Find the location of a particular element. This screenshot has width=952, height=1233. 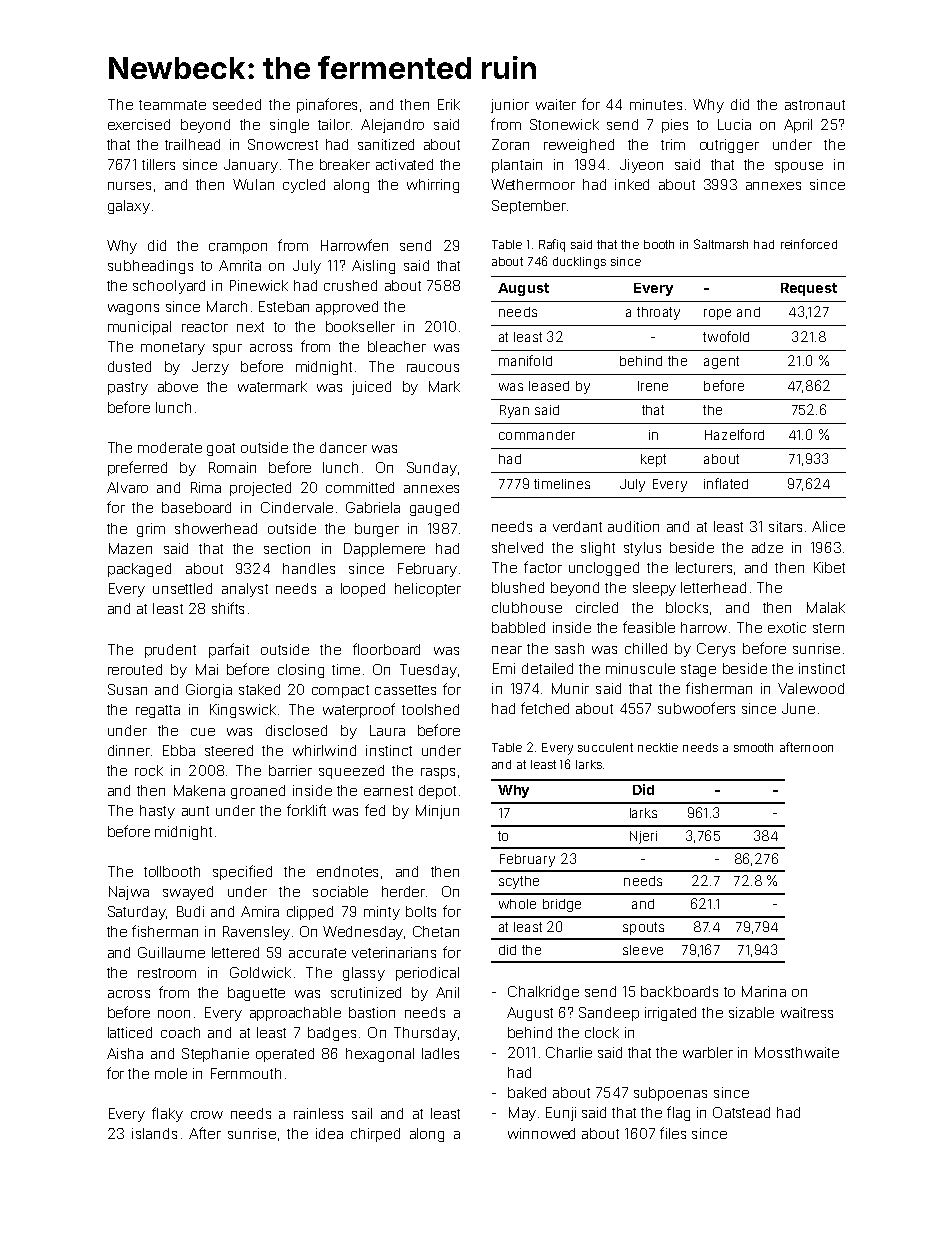

packaged is located at coordinates (139, 570).
